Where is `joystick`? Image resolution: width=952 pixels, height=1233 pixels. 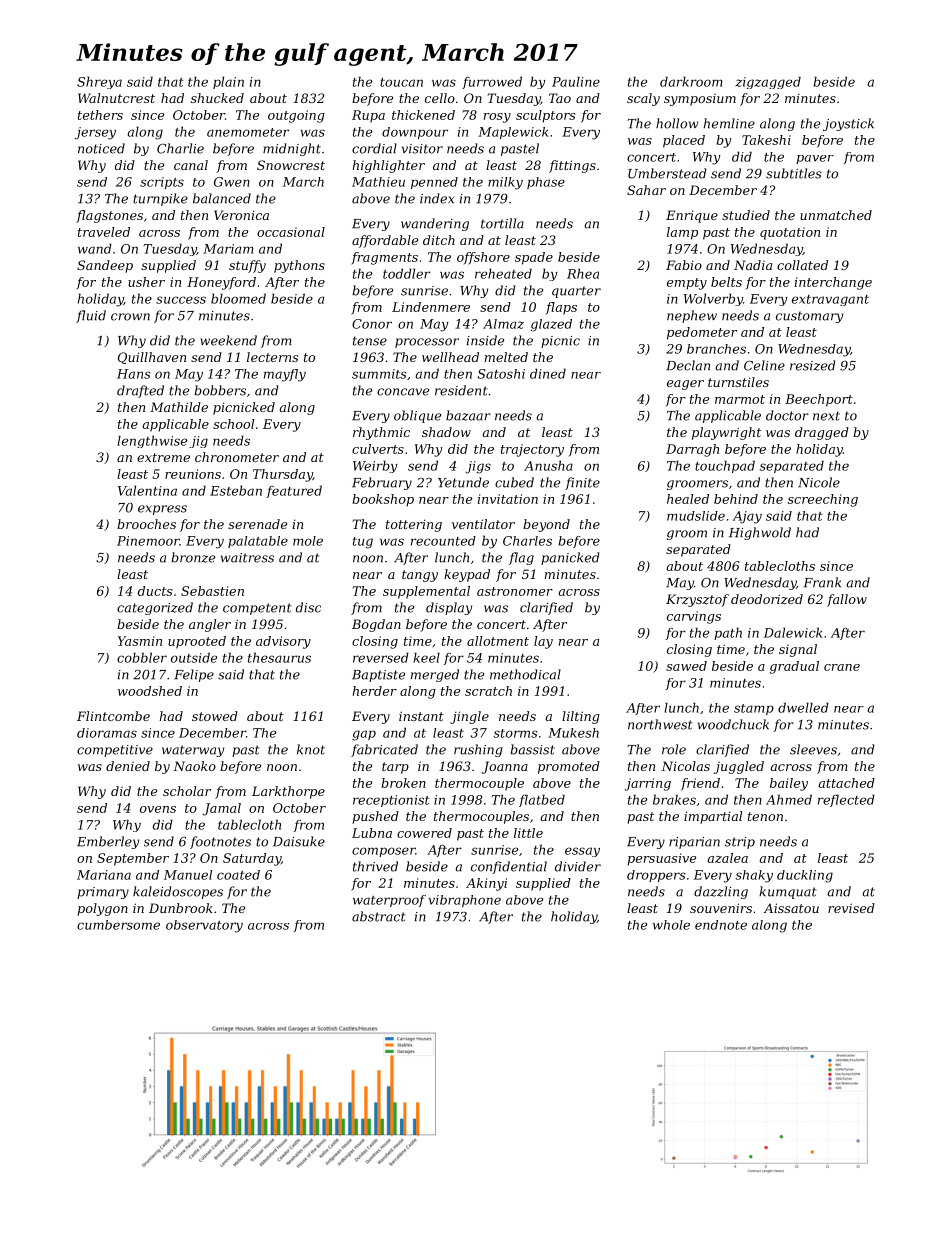 joystick is located at coordinates (848, 124).
